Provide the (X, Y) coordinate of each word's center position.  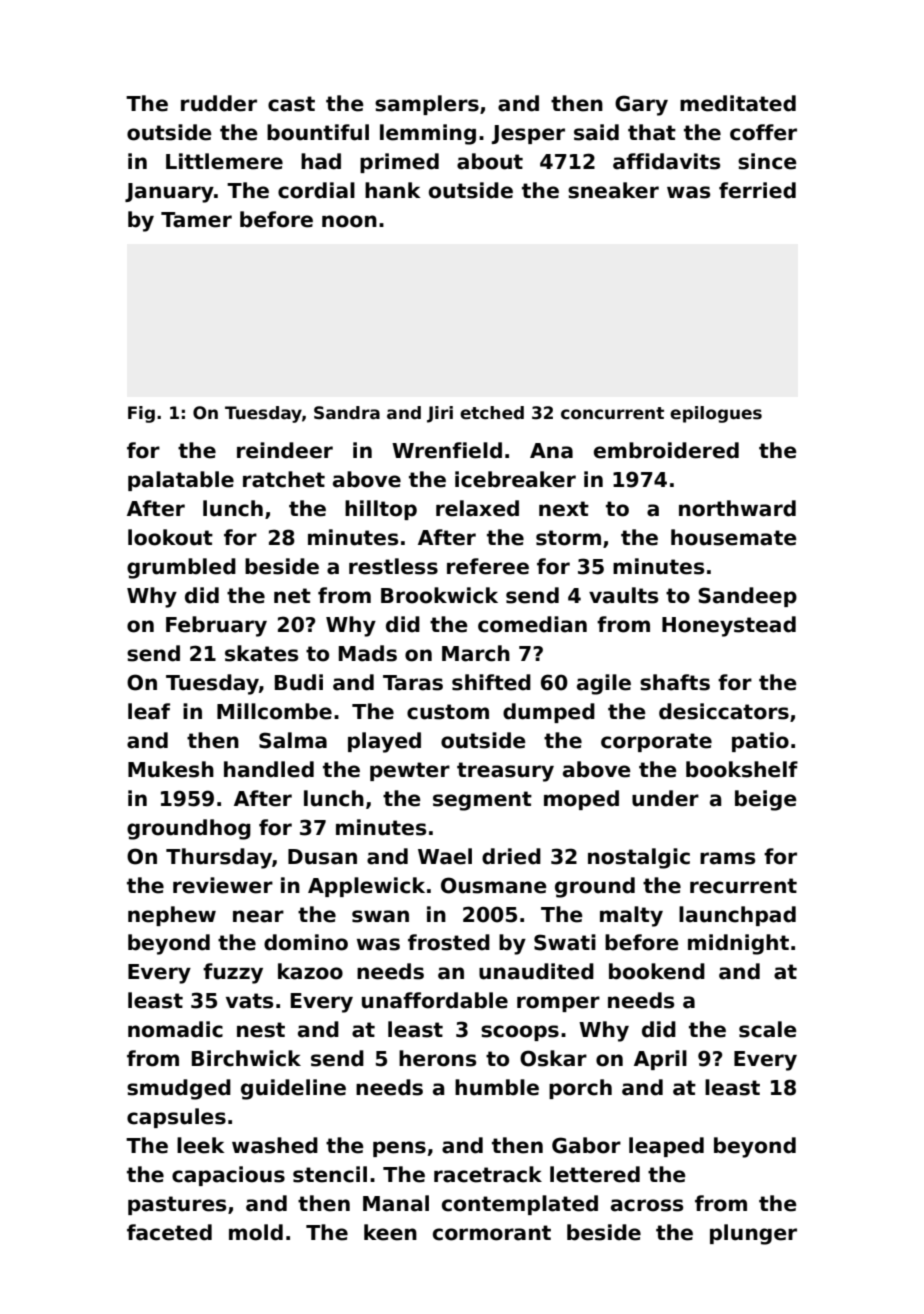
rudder (219, 103)
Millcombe (274, 711)
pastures (177, 1205)
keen (390, 1232)
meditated (738, 103)
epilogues (716, 414)
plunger (753, 1234)
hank (393, 190)
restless (393, 566)
